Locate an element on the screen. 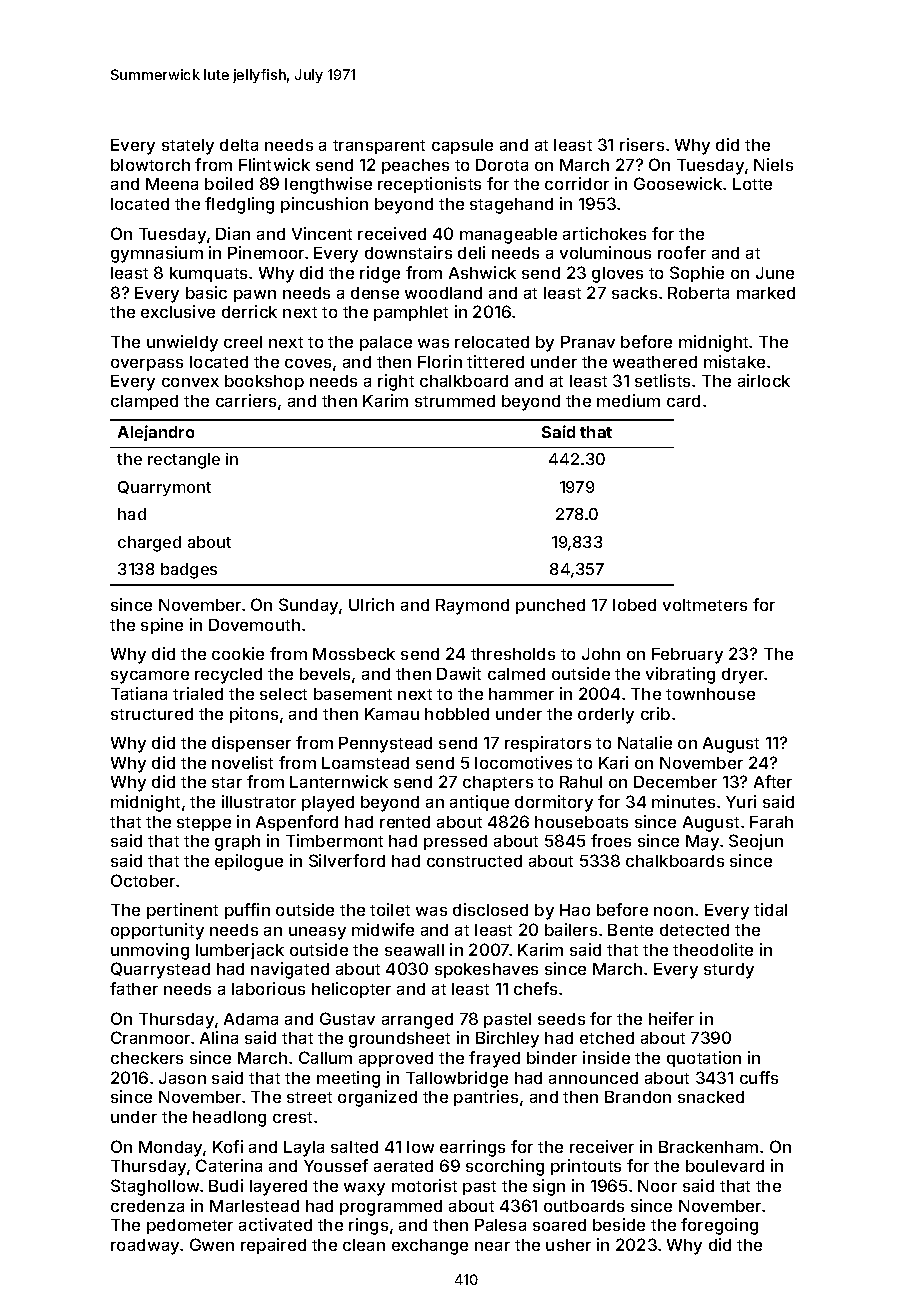 Image resolution: width=908 pixels, height=1316 pixels. motorist is located at coordinates (424, 1185).
